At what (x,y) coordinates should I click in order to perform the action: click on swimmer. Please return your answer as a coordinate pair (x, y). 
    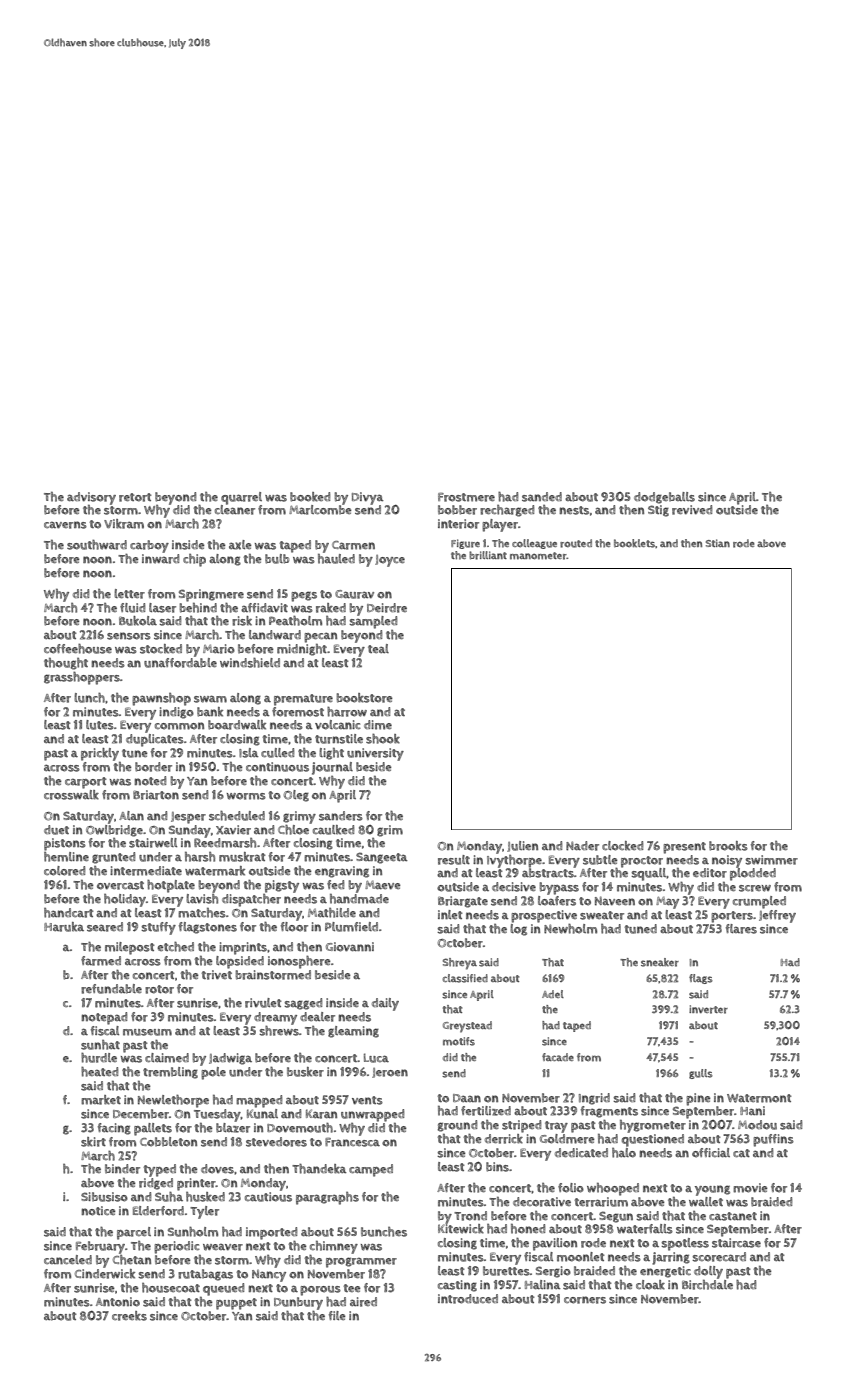
    Looking at the image, I should click on (771, 860).
